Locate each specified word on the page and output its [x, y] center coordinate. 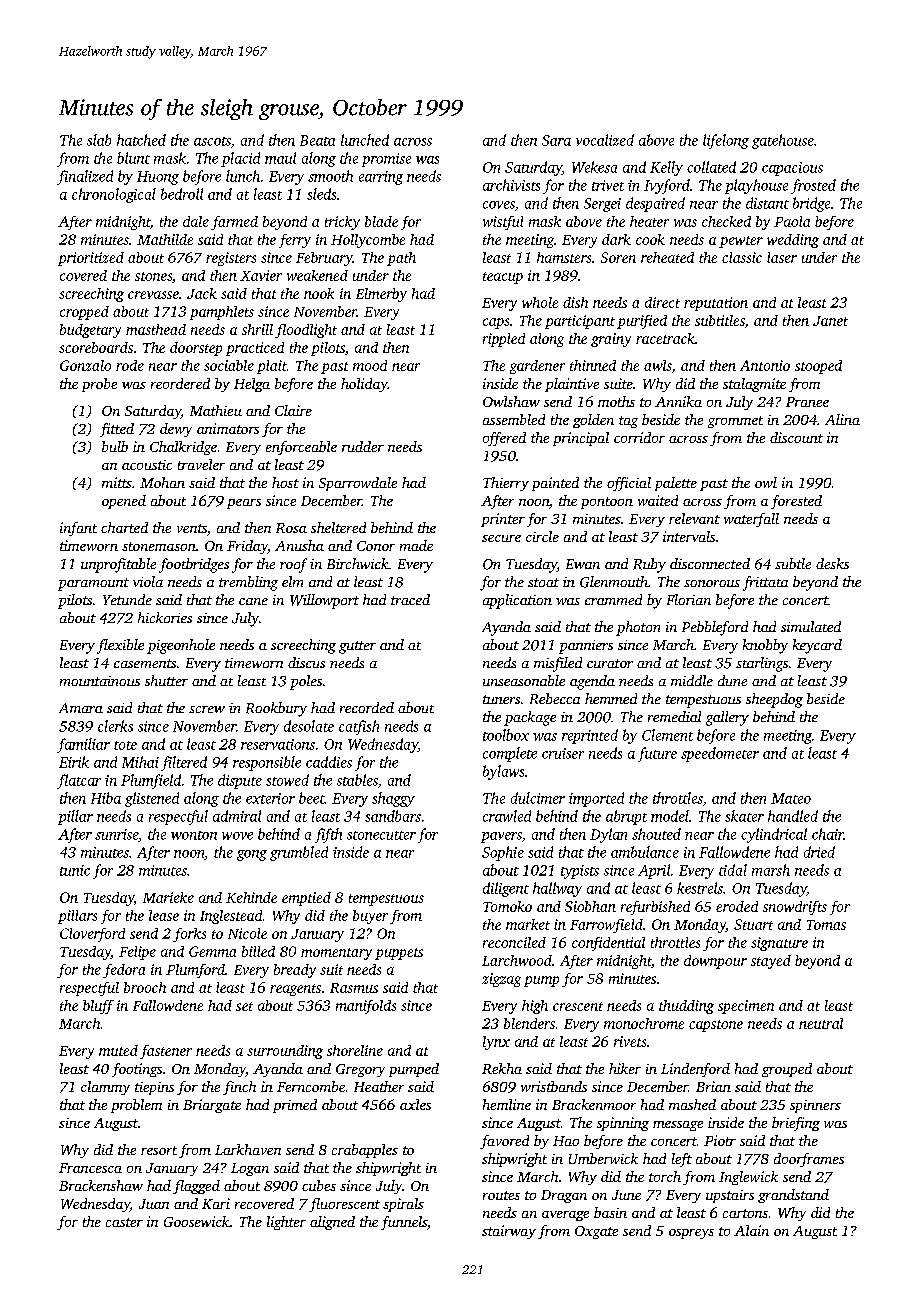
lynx [496, 1043]
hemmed [611, 698]
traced [410, 599]
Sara [556, 140]
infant [78, 529]
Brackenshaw [101, 1185]
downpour [715, 962]
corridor [639, 437]
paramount [93, 584]
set [244, 1006]
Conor [376, 546]
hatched [141, 140]
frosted [813, 186]
